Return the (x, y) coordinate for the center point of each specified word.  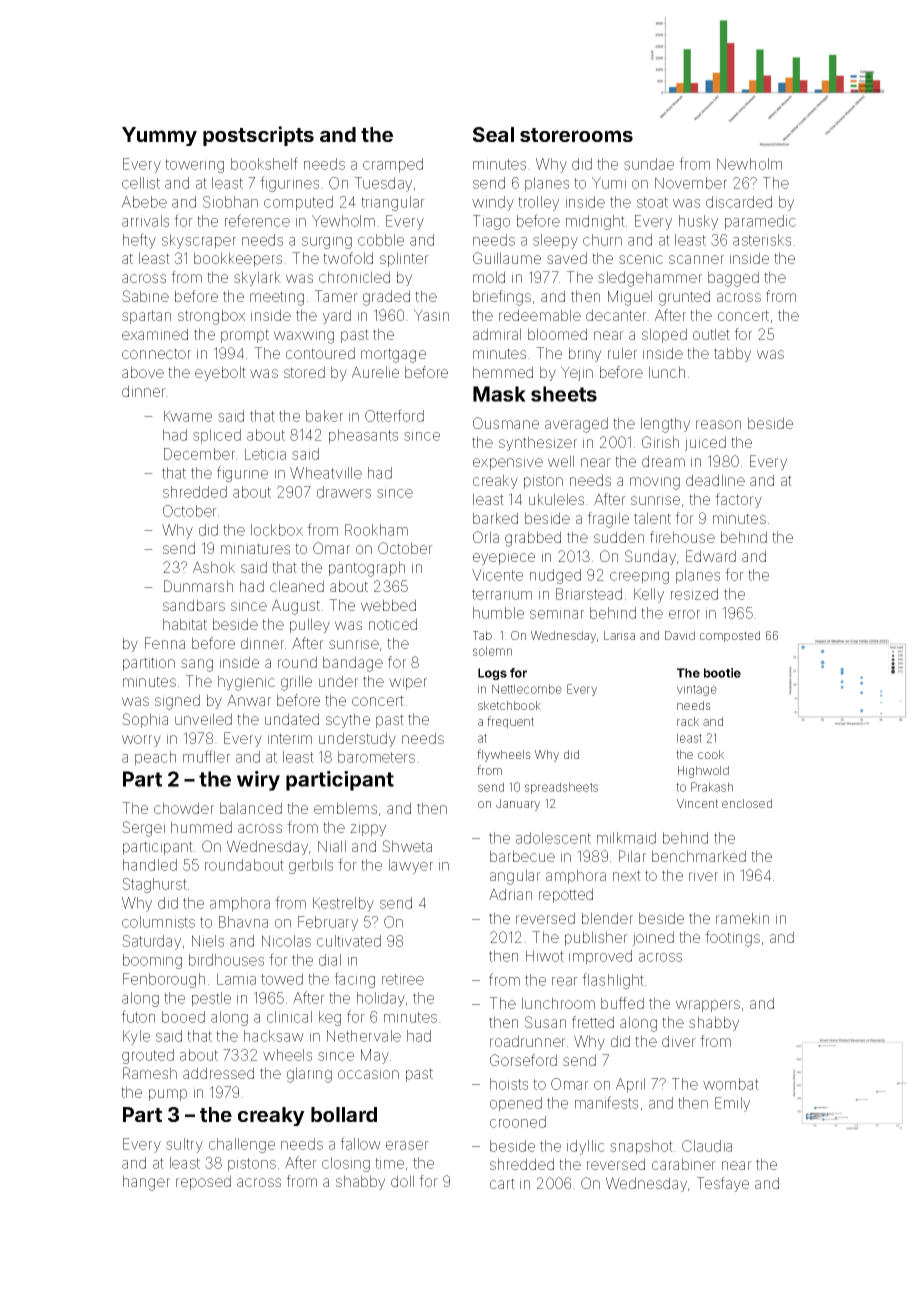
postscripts (258, 136)
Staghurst (154, 885)
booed (183, 1017)
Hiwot (545, 956)
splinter (404, 259)
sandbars (194, 605)
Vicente (497, 575)
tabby (732, 354)
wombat (731, 1084)
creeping (639, 576)
